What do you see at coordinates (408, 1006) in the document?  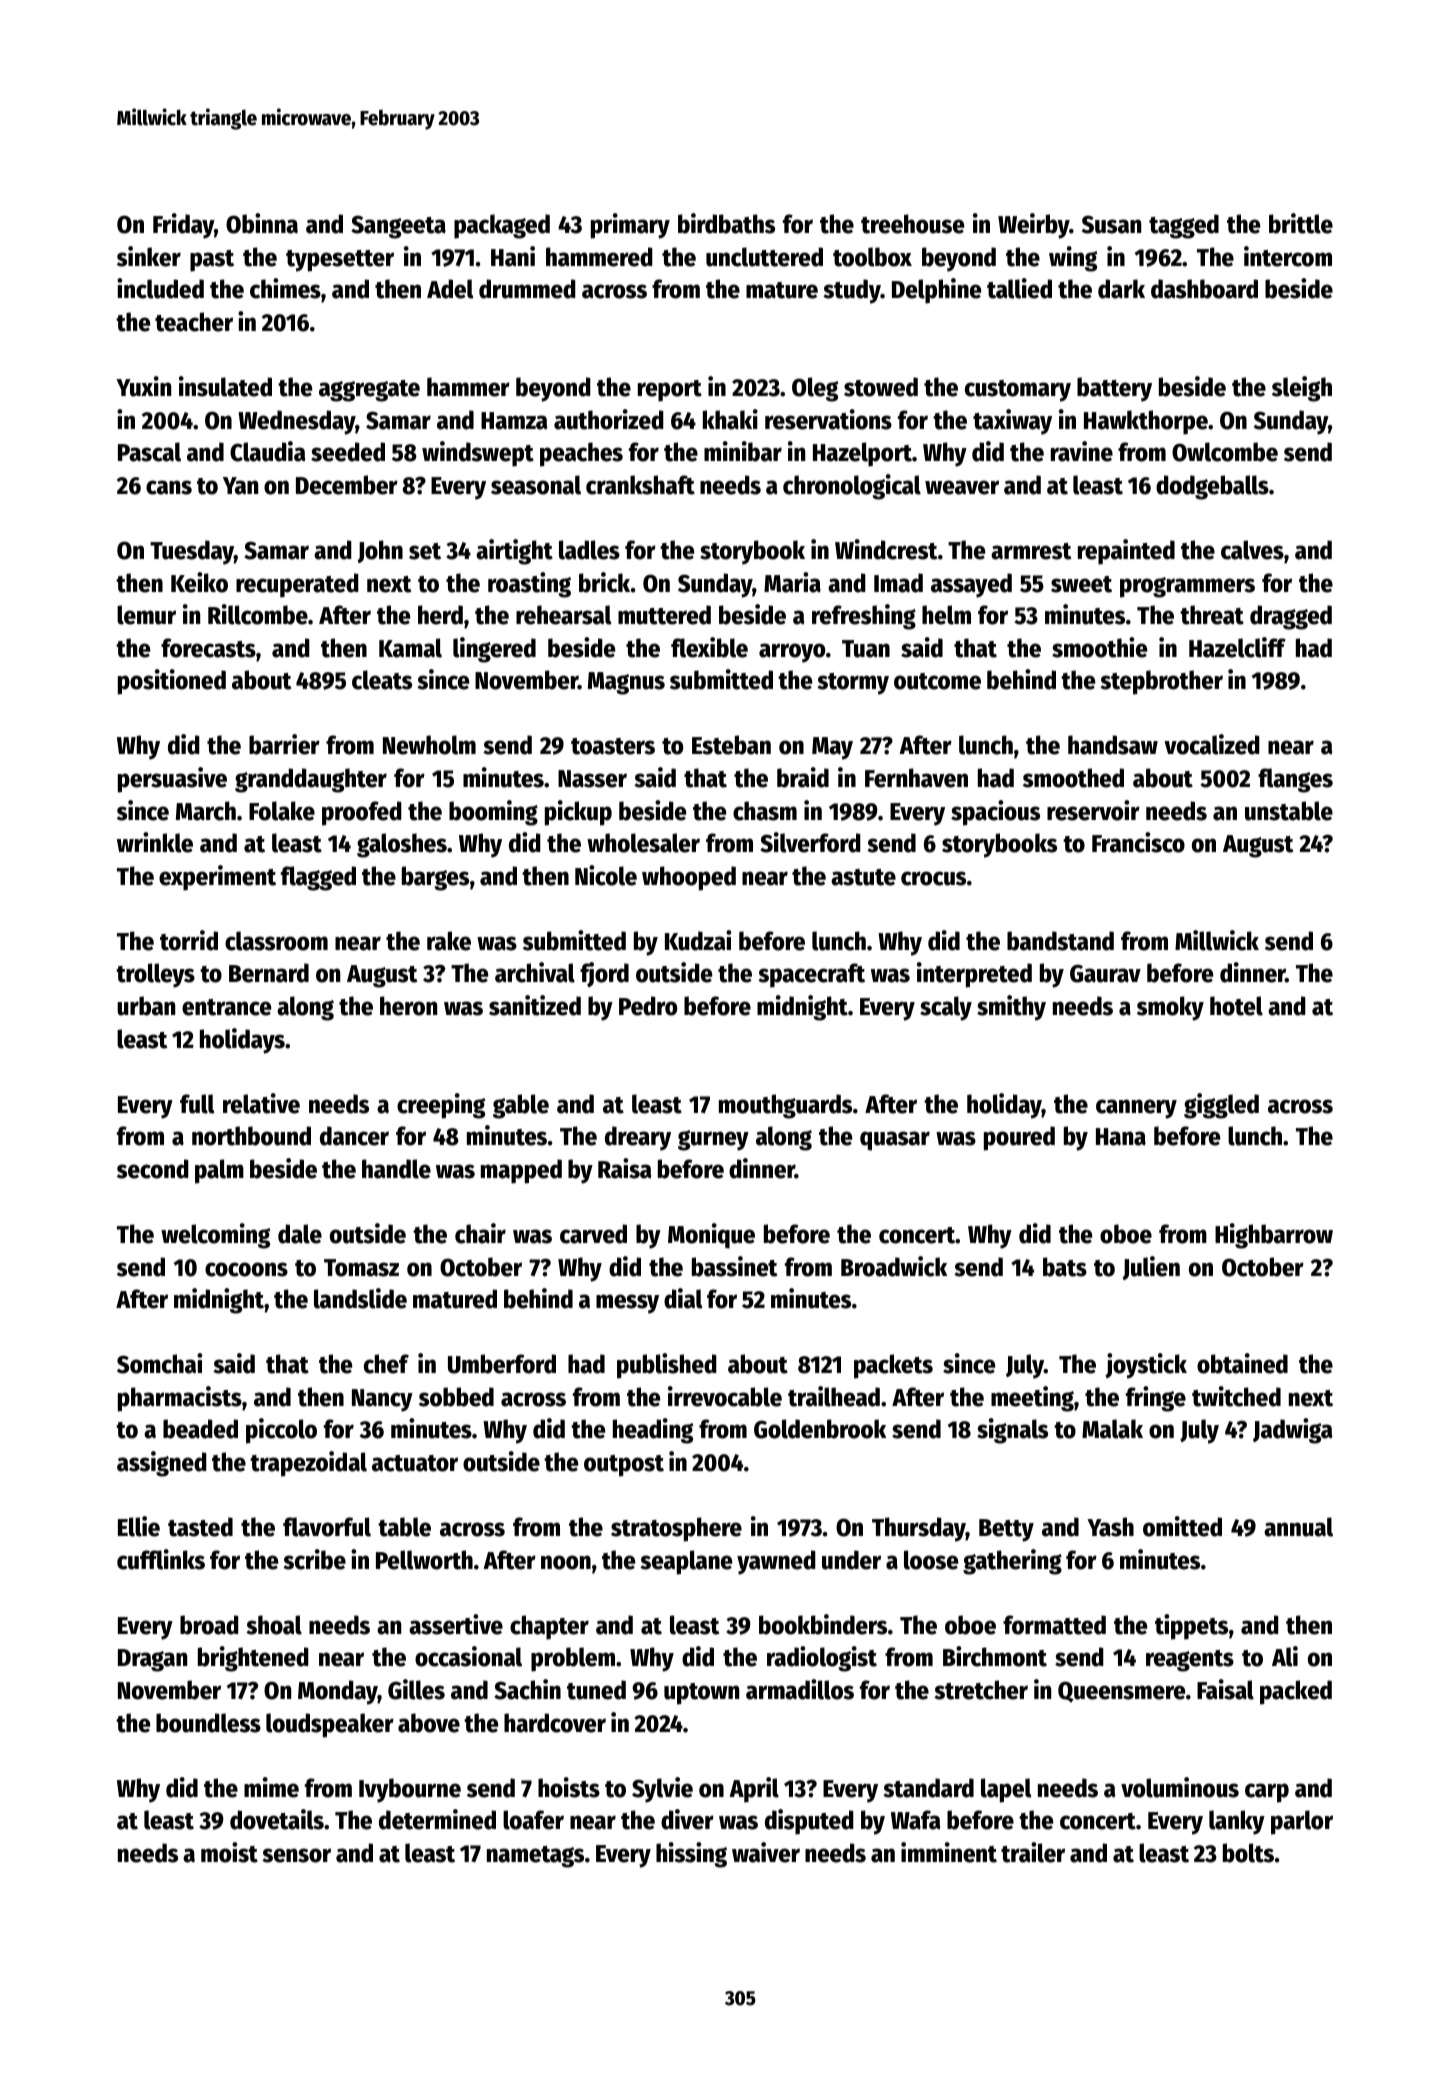 I see `heron` at bounding box center [408, 1006].
